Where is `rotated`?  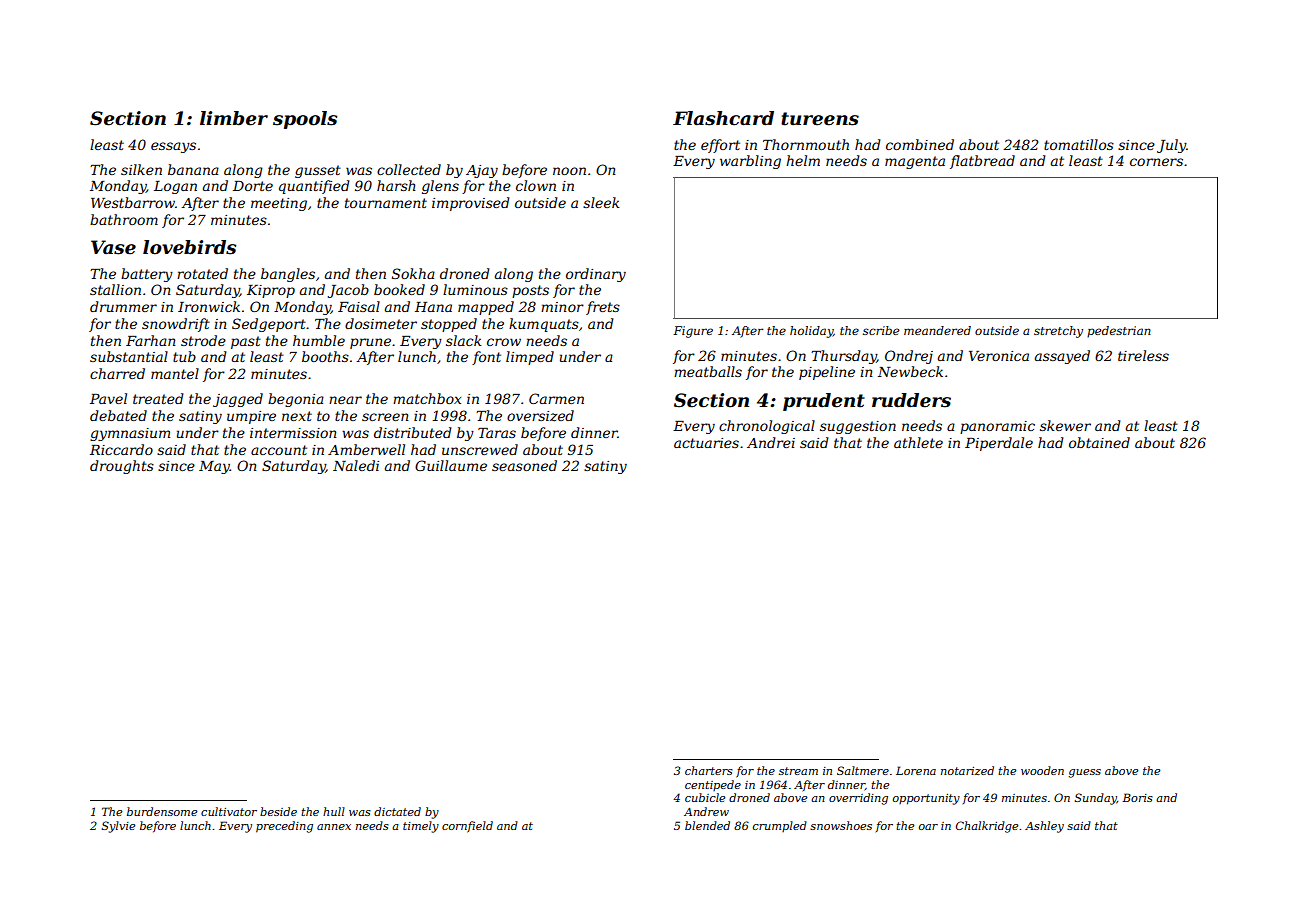 rotated is located at coordinates (202, 273).
